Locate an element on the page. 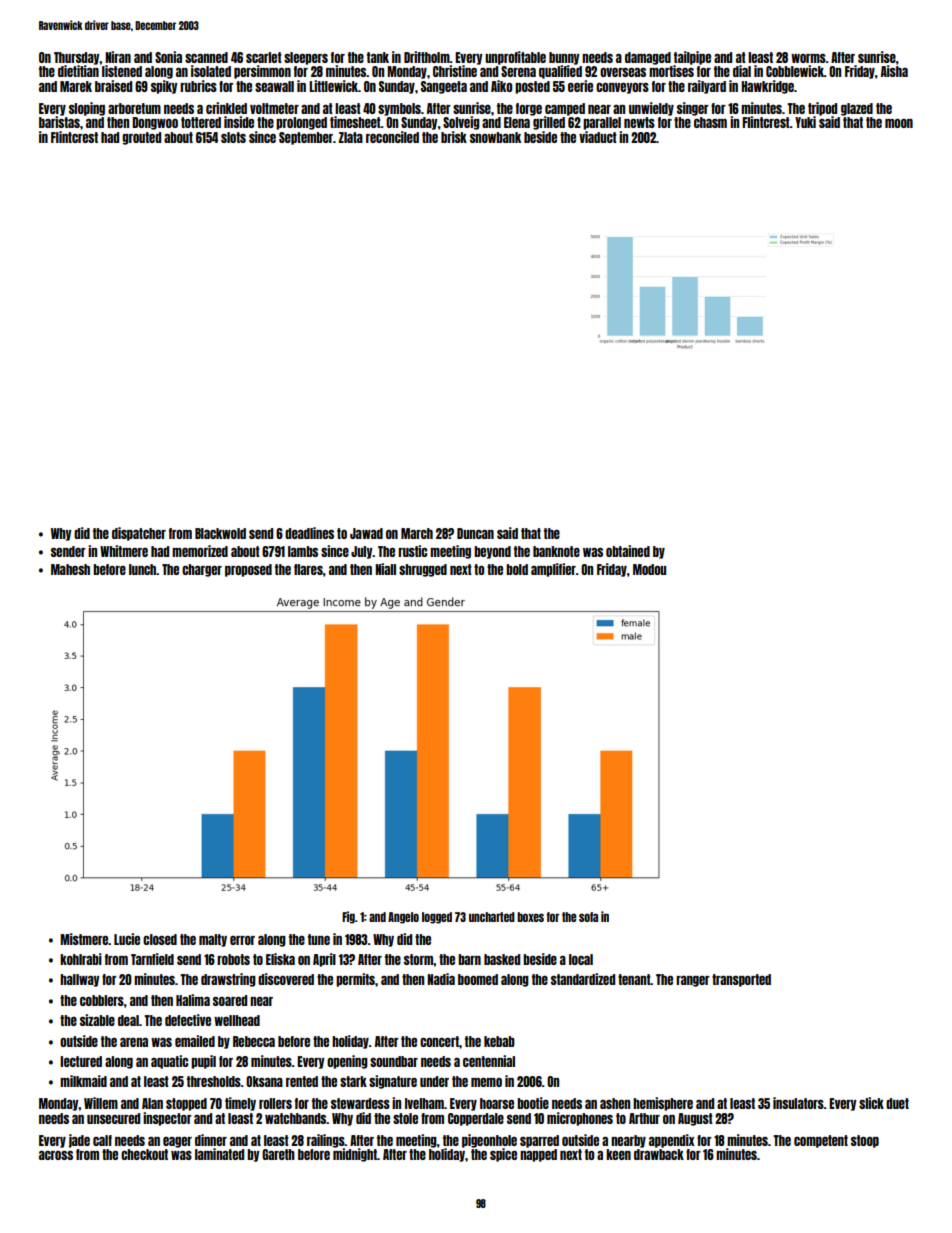  stole is located at coordinates (405, 1118).
